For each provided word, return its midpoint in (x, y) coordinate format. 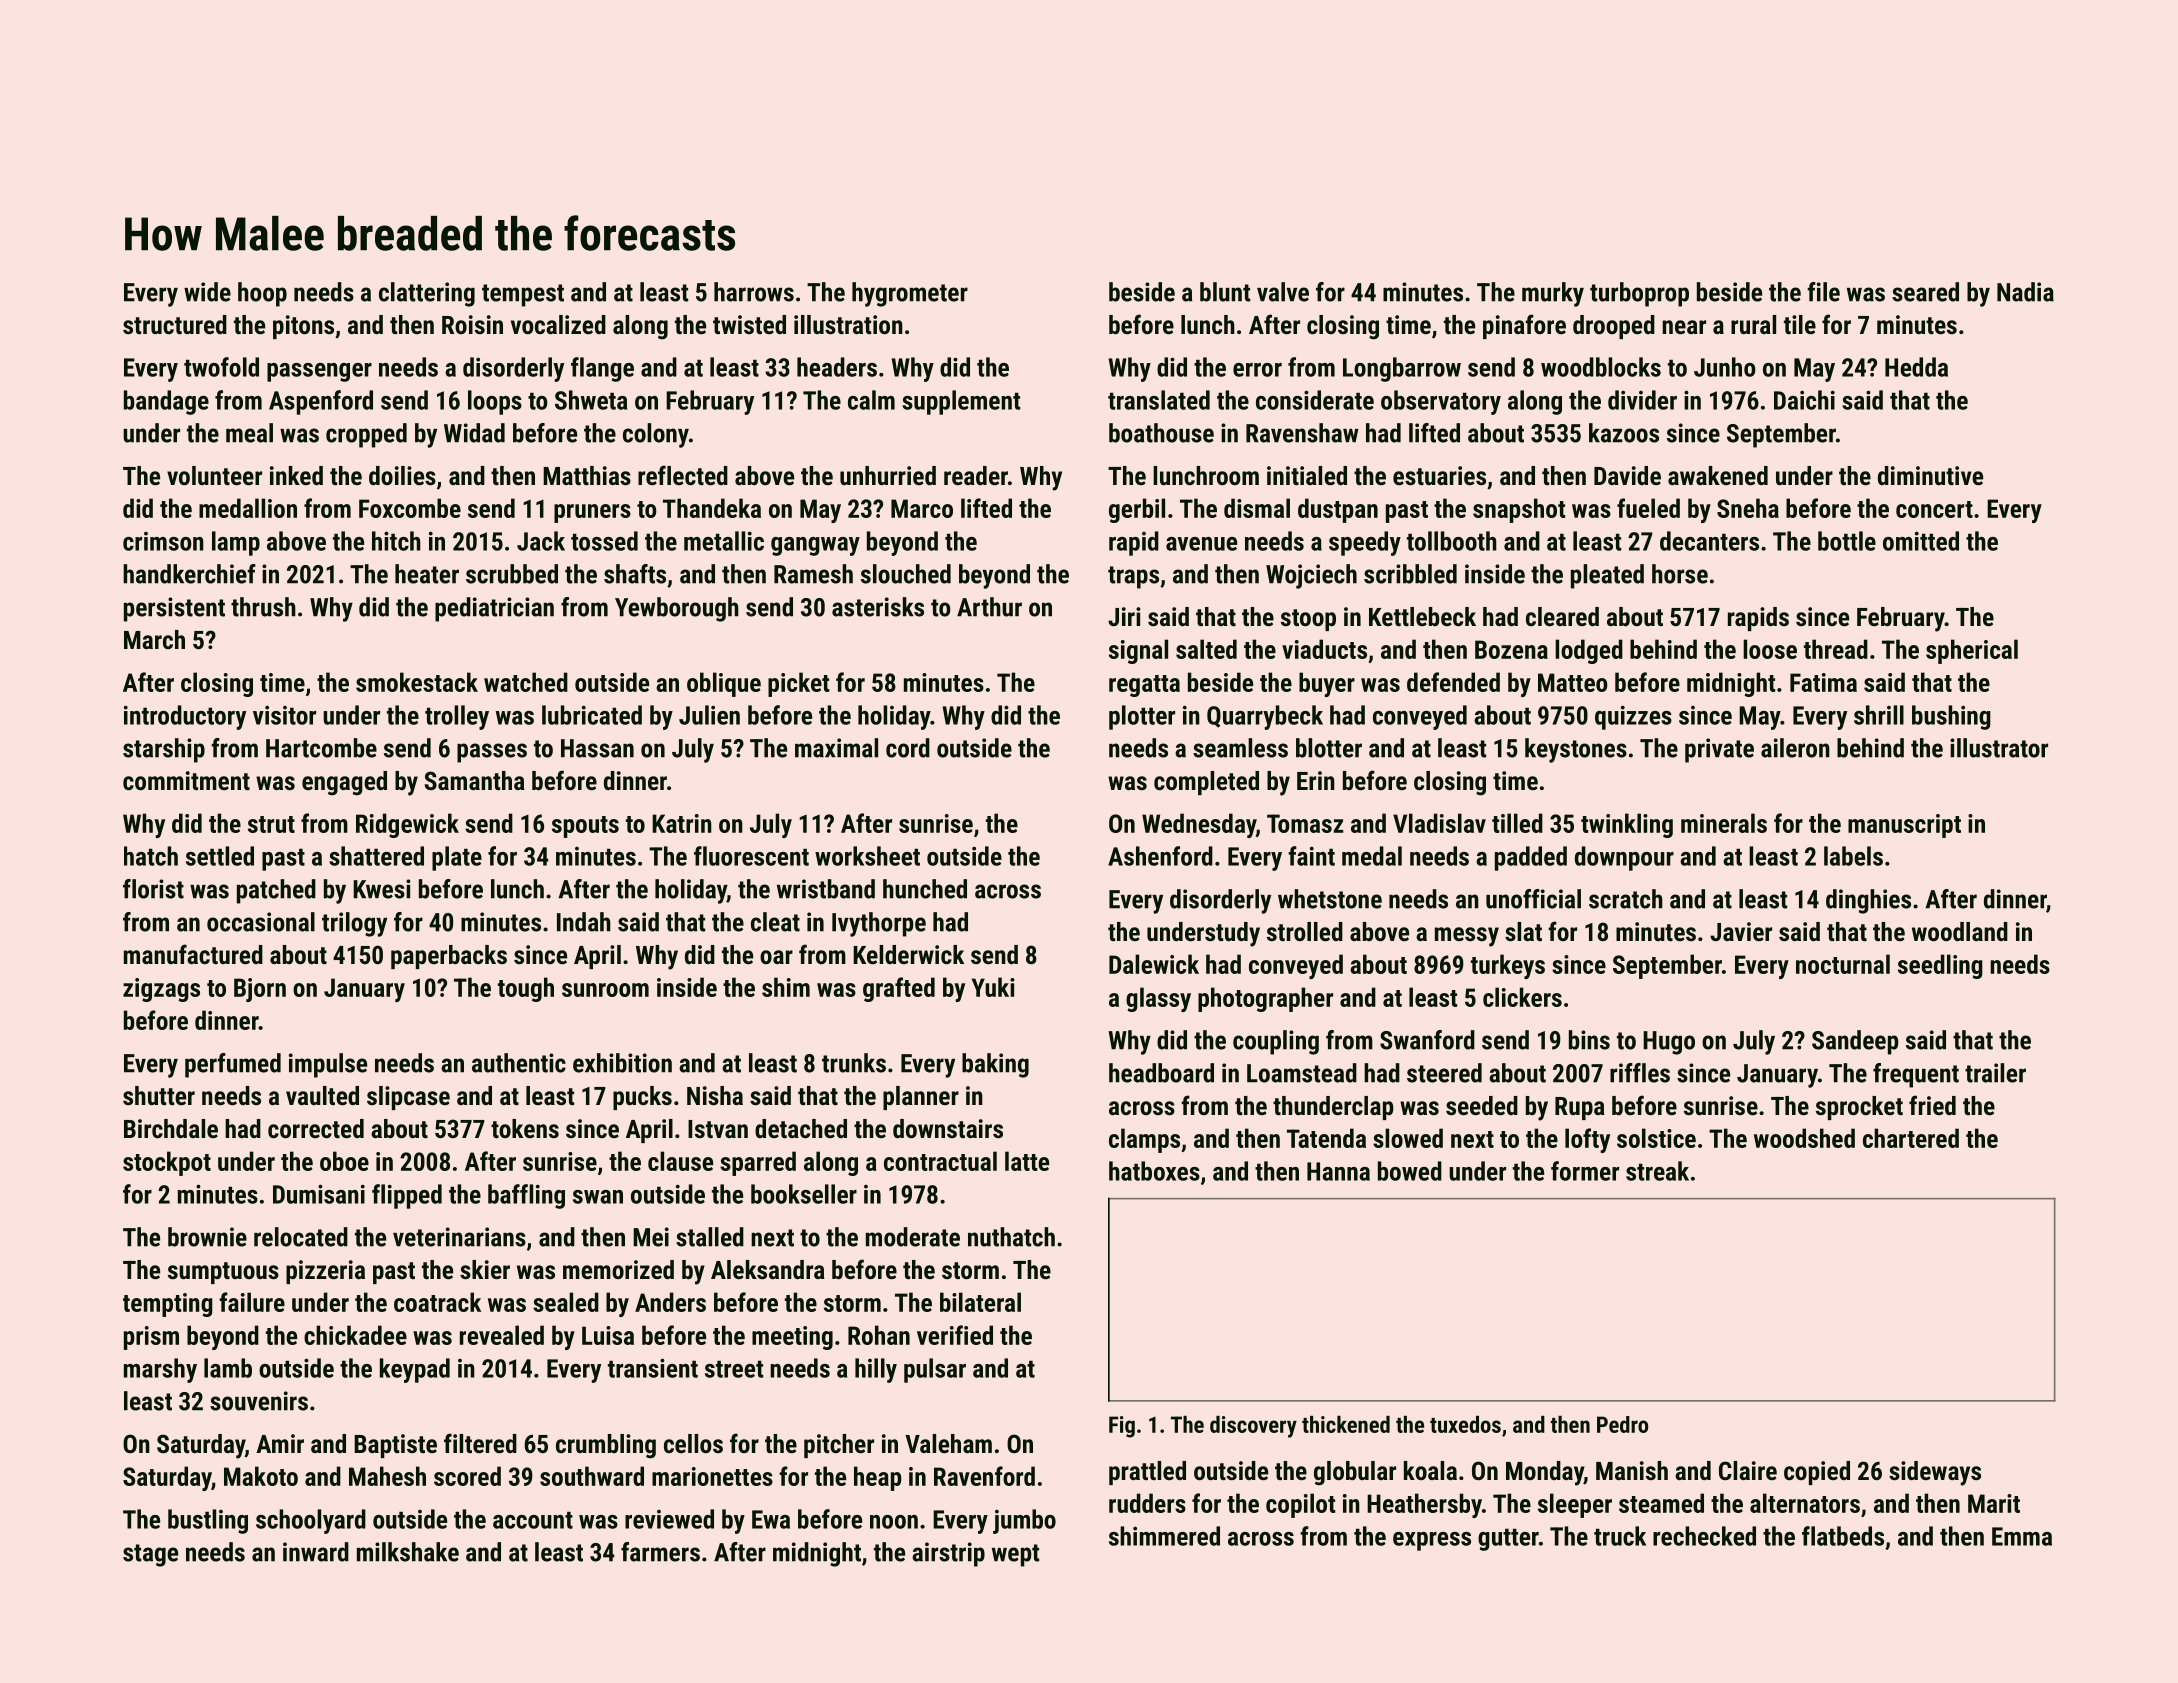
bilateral (980, 1302)
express (1432, 1541)
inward (316, 1552)
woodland (1960, 931)
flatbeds (1843, 1536)
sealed (566, 1302)
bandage (166, 402)
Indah (584, 922)
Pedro (1622, 1424)
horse (1680, 574)
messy (1467, 937)
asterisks (878, 607)
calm (871, 400)
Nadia (2025, 292)
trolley (457, 717)
